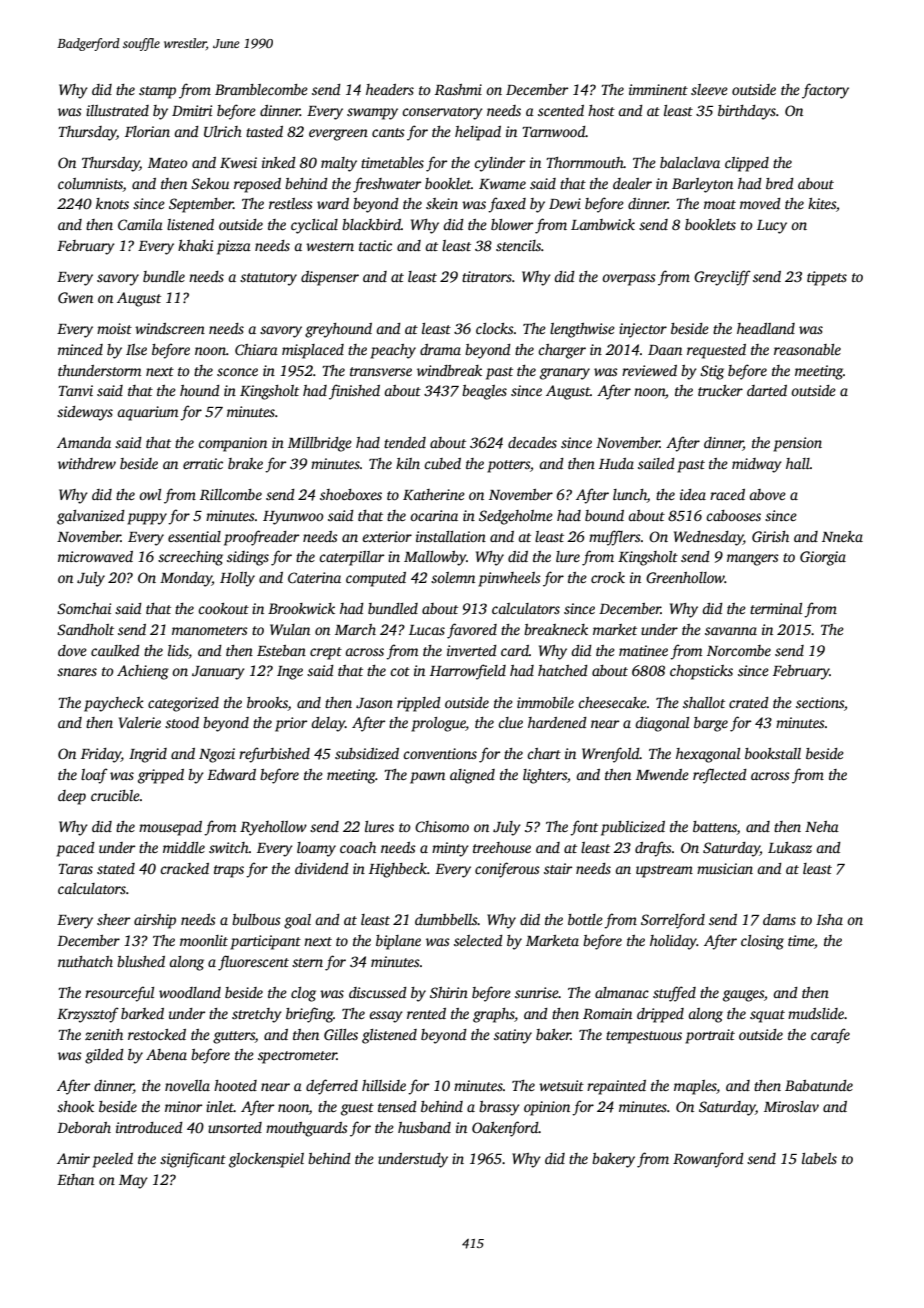  What do you see at coordinates (442, 826) in the screenshot?
I see `Chisomo` at bounding box center [442, 826].
